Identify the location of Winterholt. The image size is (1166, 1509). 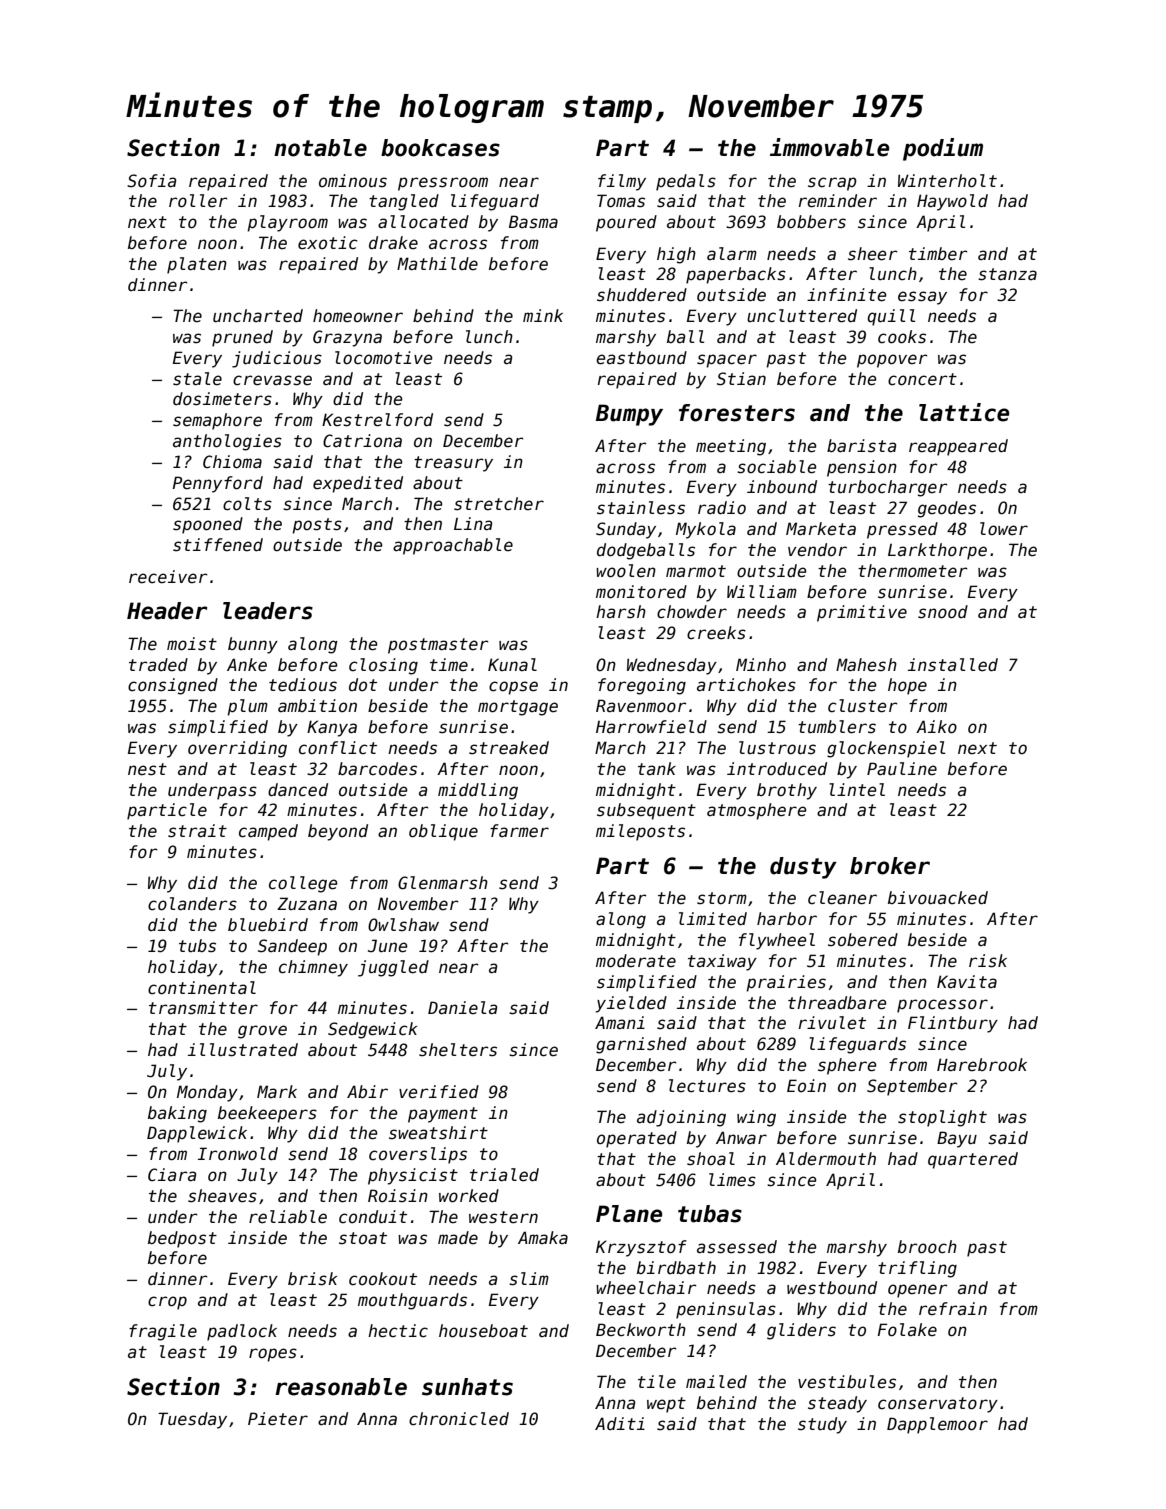
(947, 181).
